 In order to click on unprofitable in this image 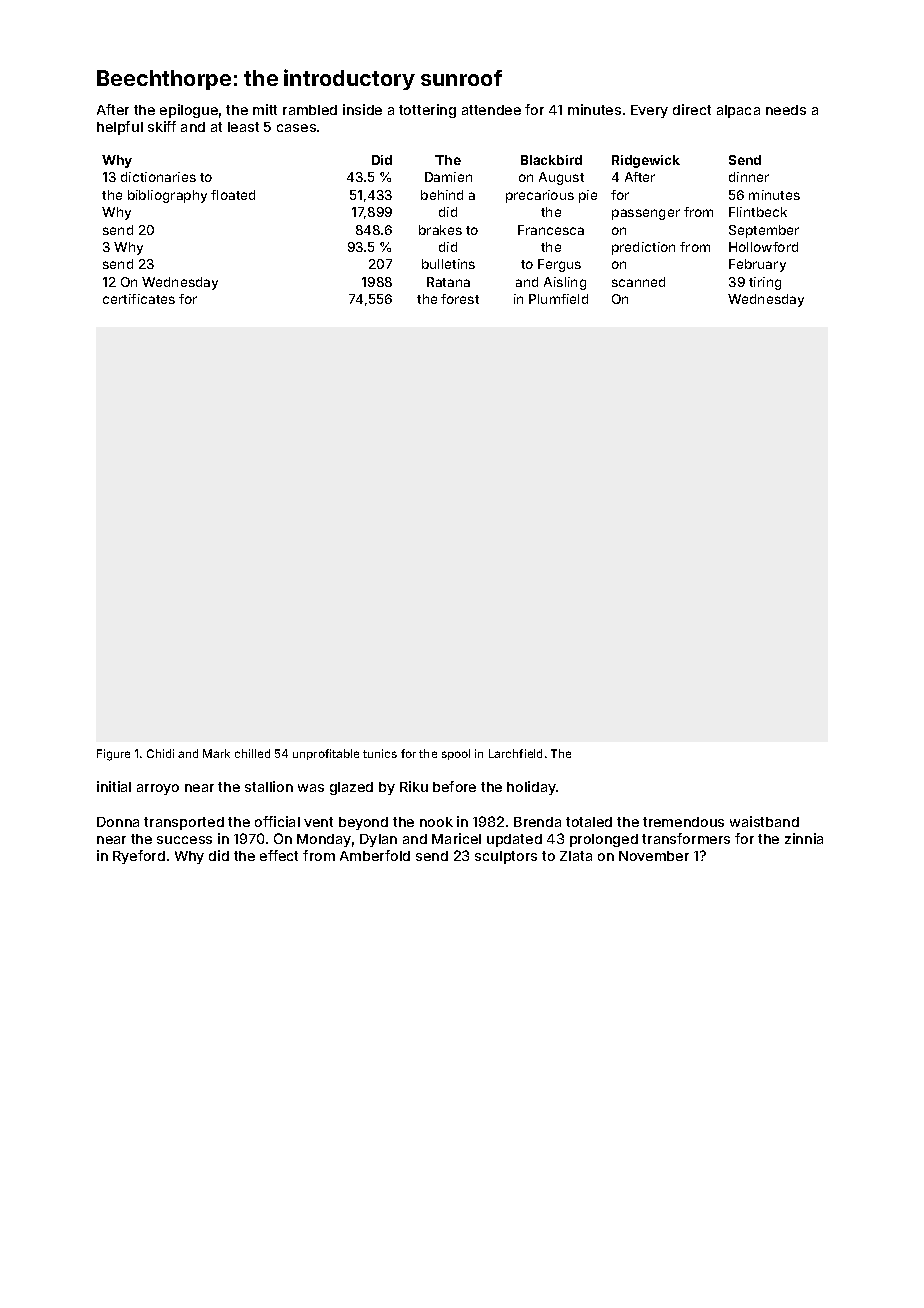, I will do `click(326, 754)`.
